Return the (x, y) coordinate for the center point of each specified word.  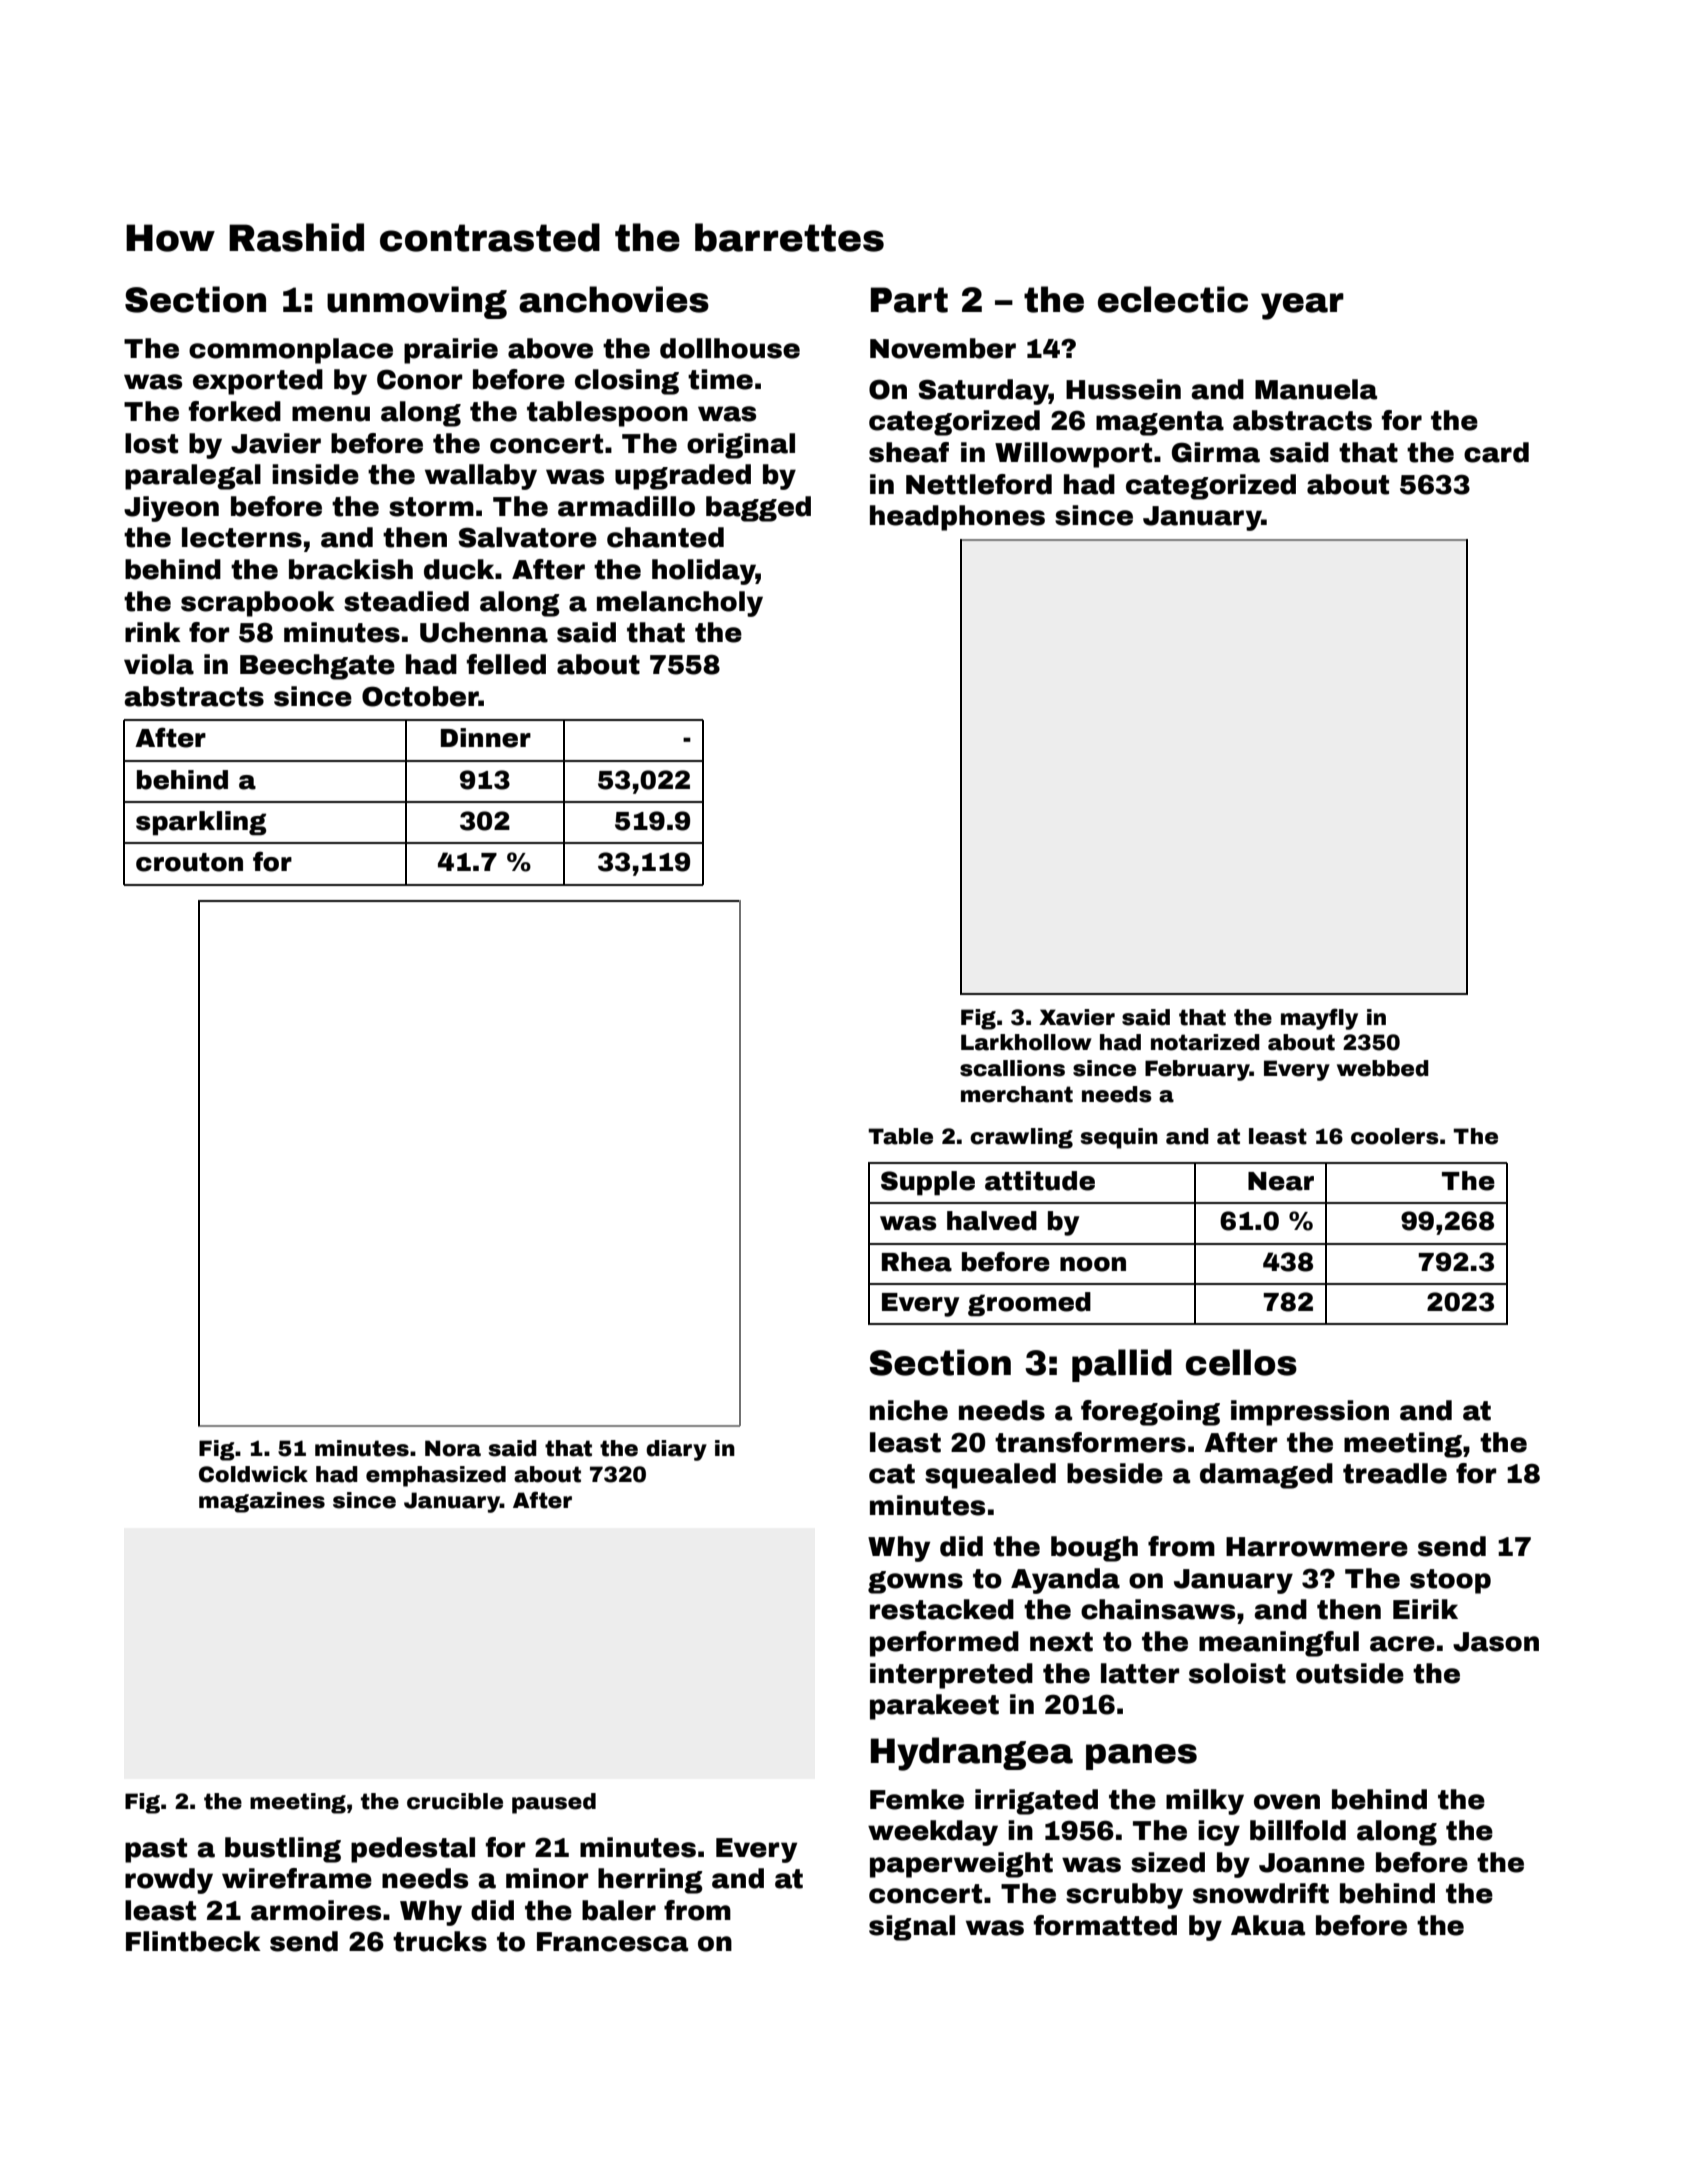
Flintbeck (193, 1941)
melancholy (680, 604)
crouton (189, 862)
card (1496, 452)
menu (331, 414)
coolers (1395, 1136)
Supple (928, 1183)
